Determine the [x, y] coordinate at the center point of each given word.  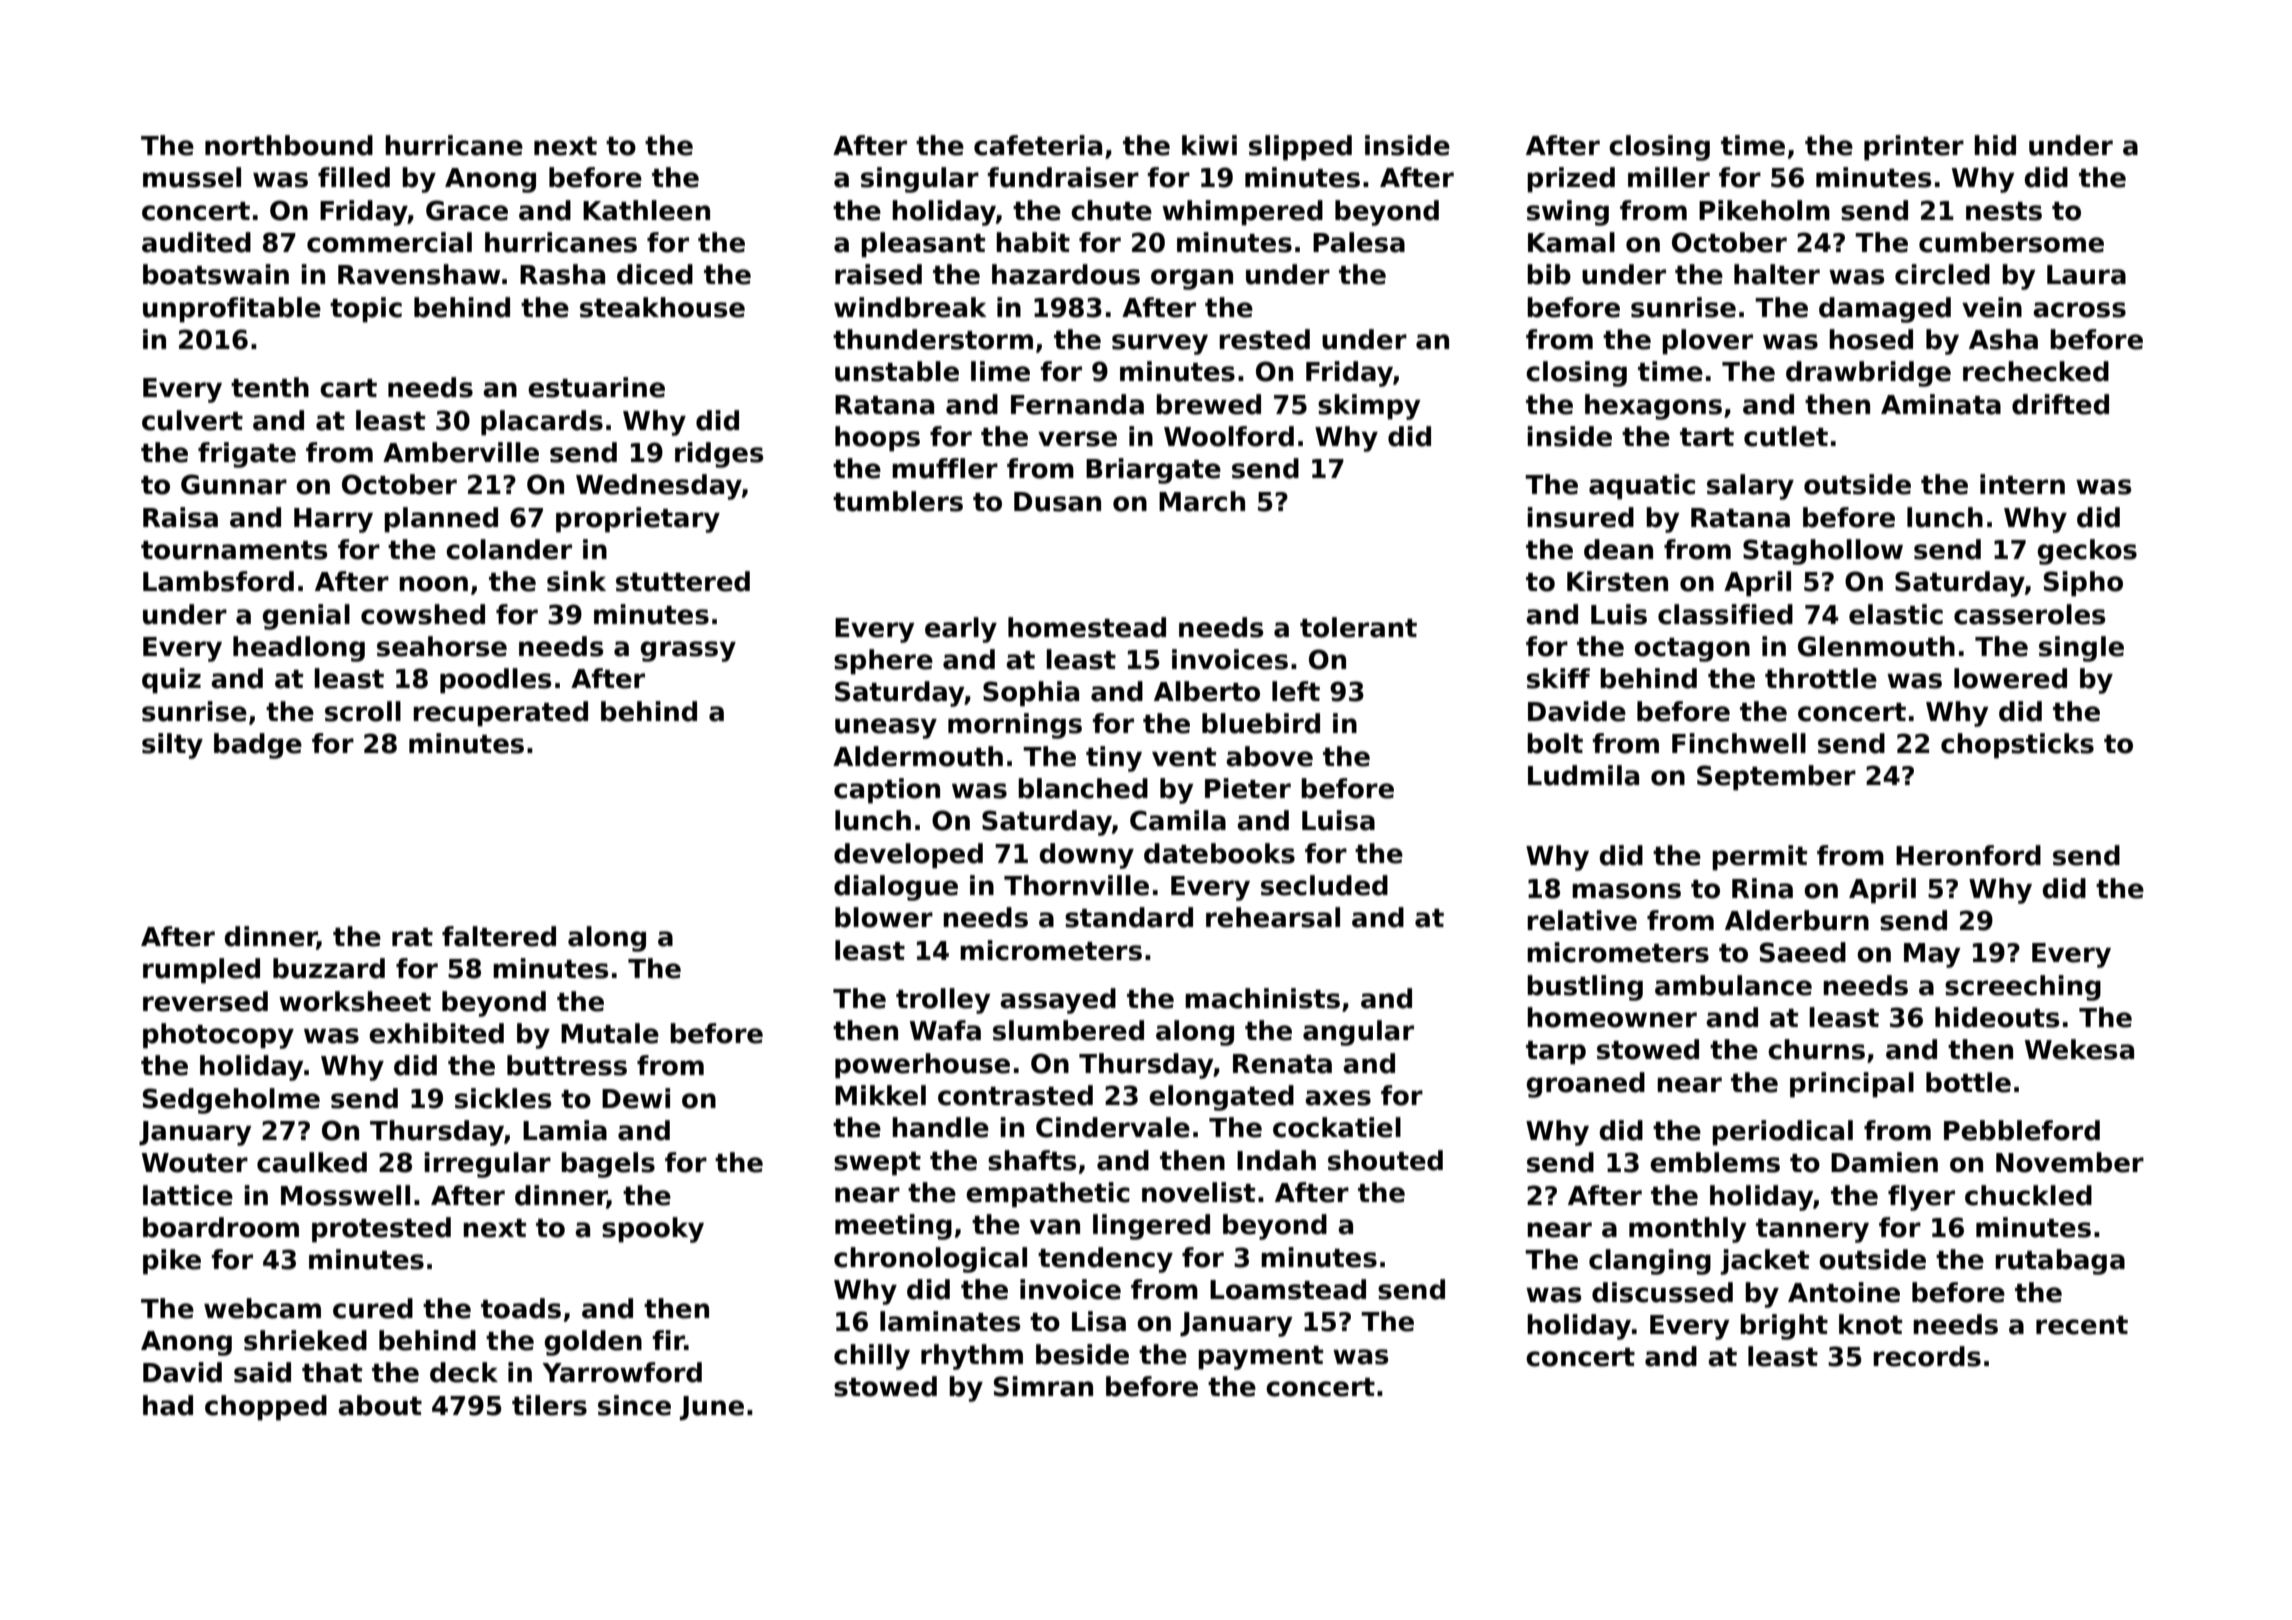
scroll [363, 711]
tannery [1812, 1231]
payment [1260, 1358]
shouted [1385, 1160]
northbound [289, 145]
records [1927, 1356]
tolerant [1358, 627]
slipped [1300, 148]
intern [2022, 484]
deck [464, 1372]
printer [1914, 148]
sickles [503, 1098]
